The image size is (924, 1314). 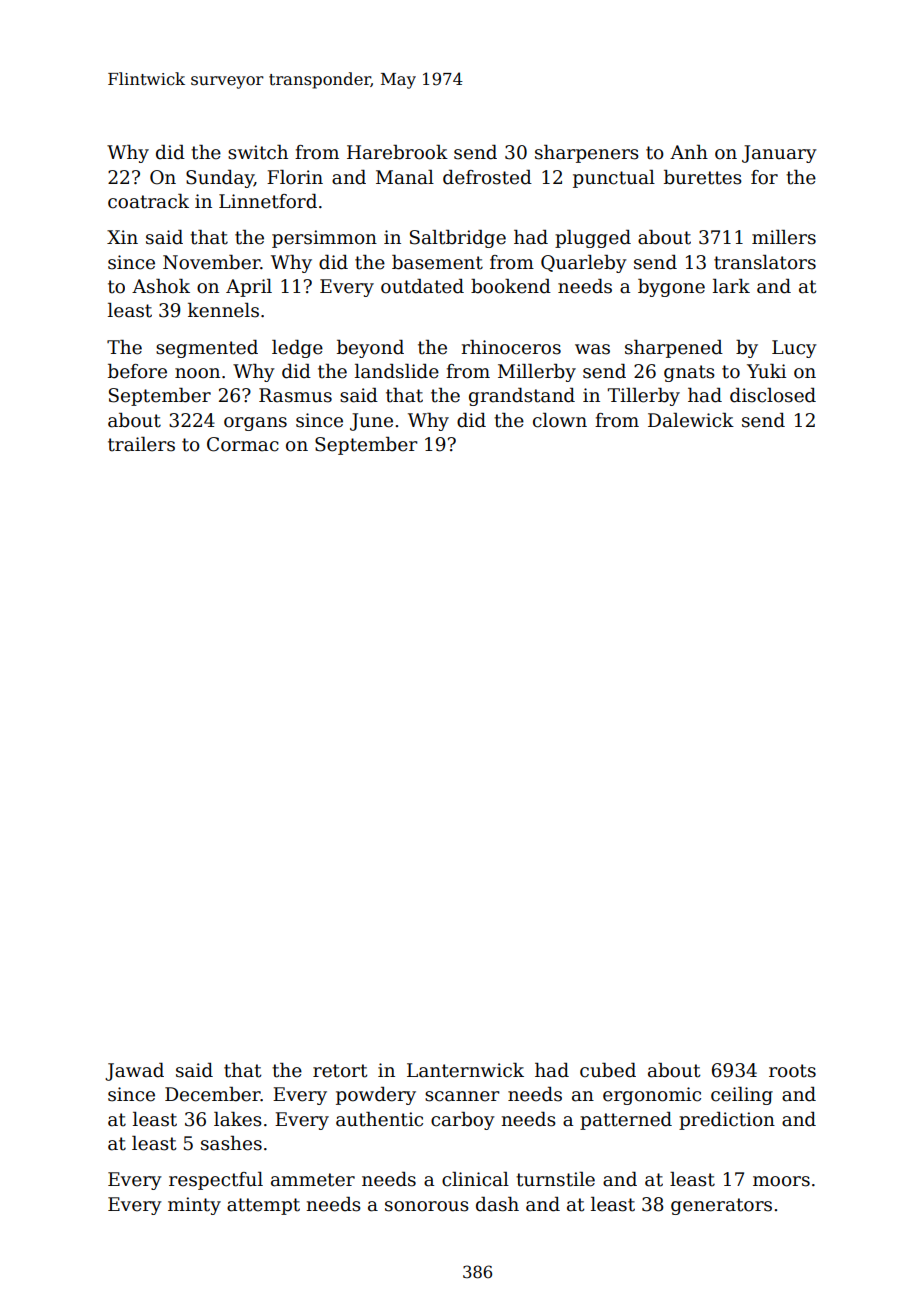 I want to click on switch, so click(x=258, y=152).
